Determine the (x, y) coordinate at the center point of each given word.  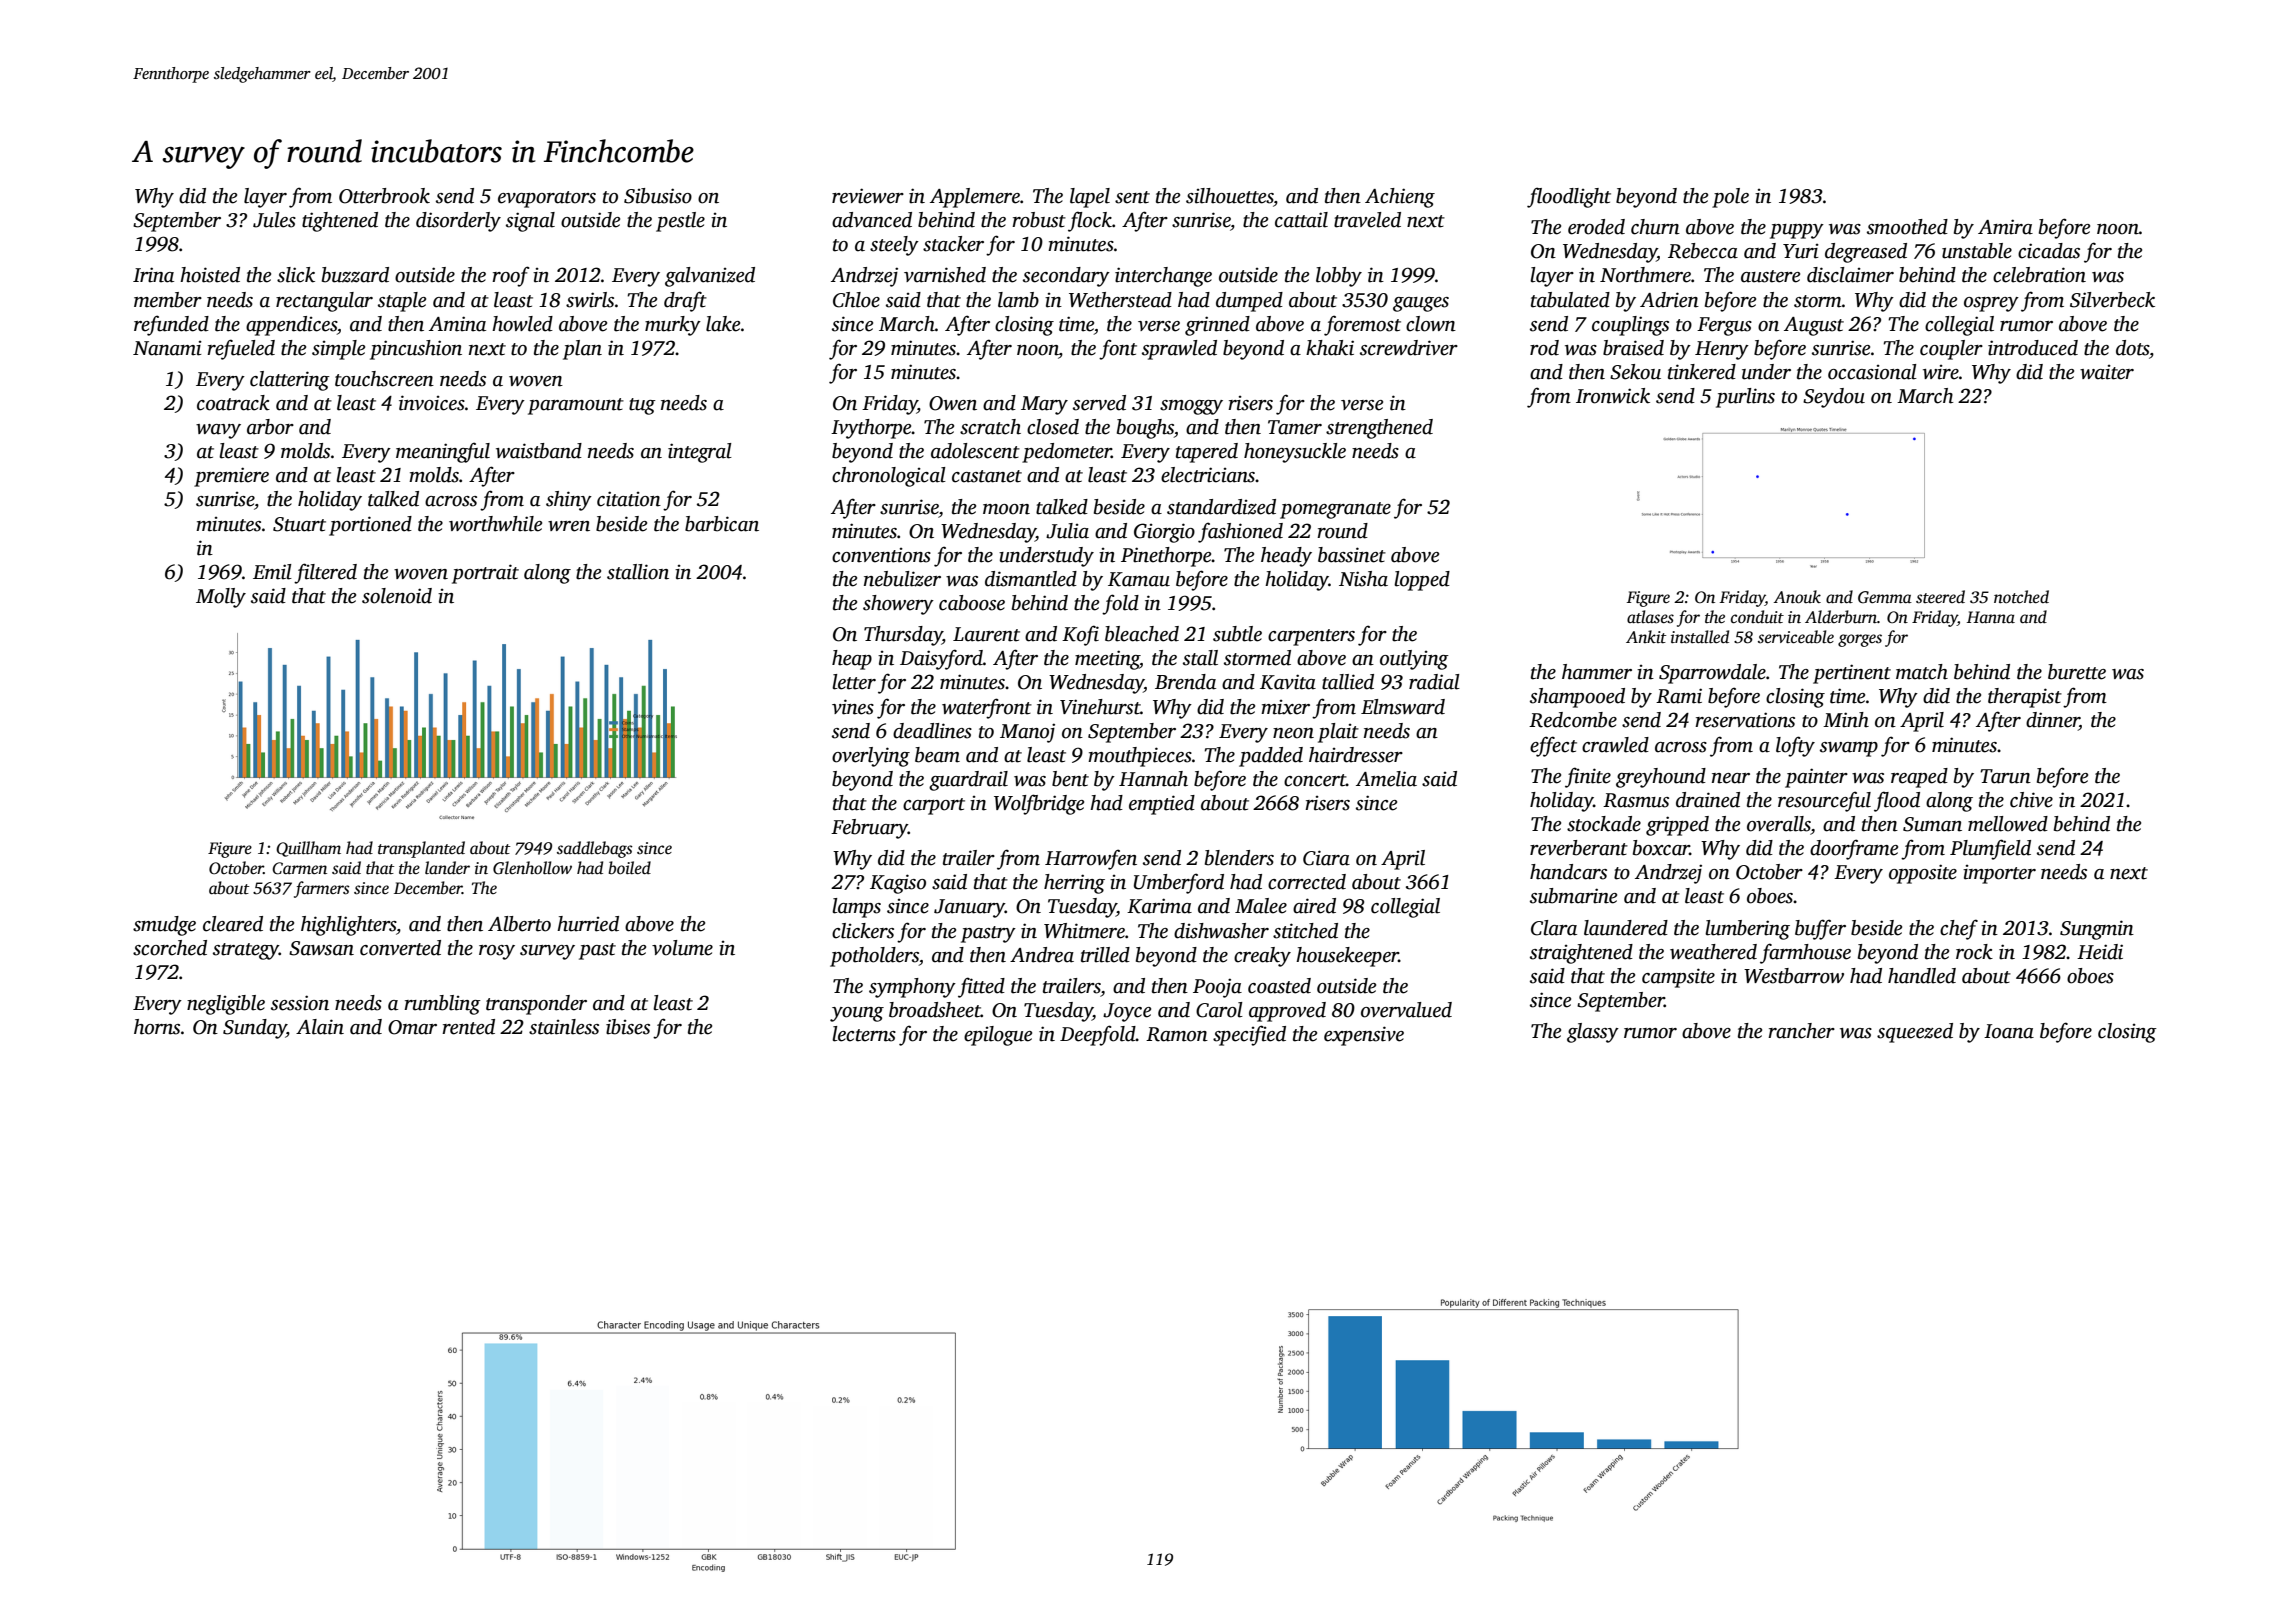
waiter (2107, 372)
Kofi (1080, 635)
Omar (412, 1027)
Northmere (1645, 275)
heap (852, 660)
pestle (680, 222)
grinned (1217, 326)
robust (1039, 220)
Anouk (1797, 597)
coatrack (233, 403)
